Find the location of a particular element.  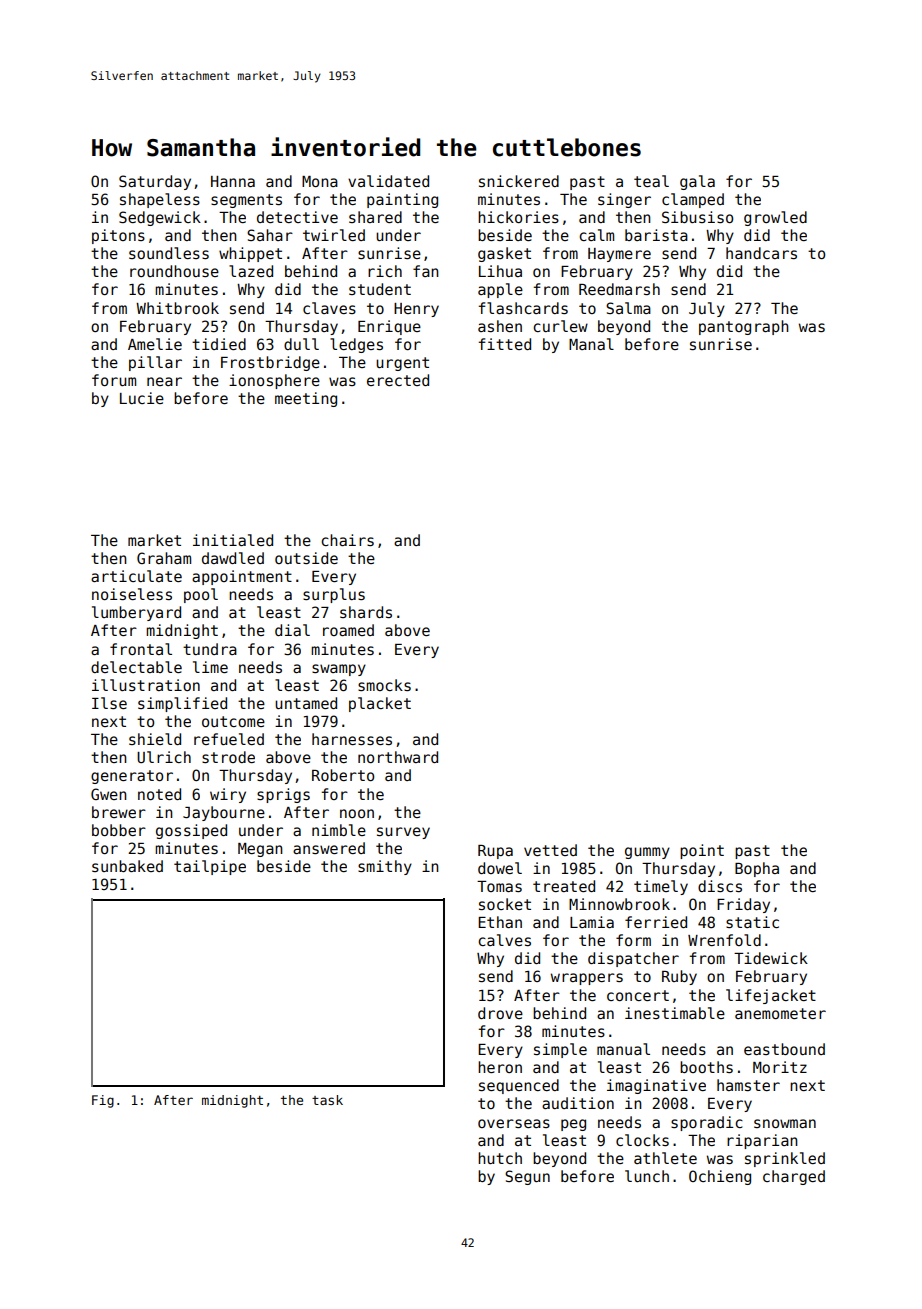

task is located at coordinates (327, 1100).
